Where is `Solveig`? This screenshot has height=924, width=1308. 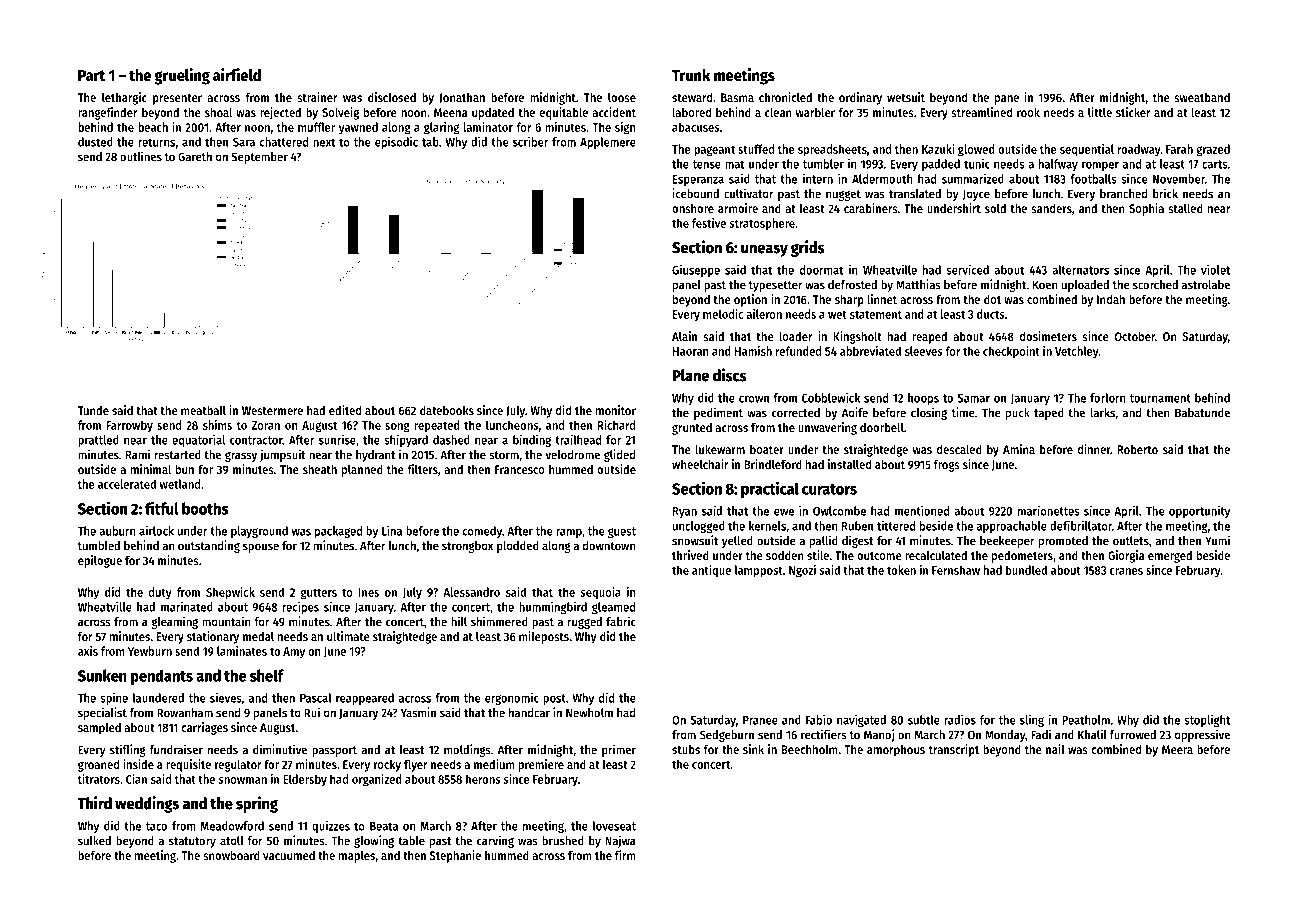
Solveig is located at coordinates (340, 113).
